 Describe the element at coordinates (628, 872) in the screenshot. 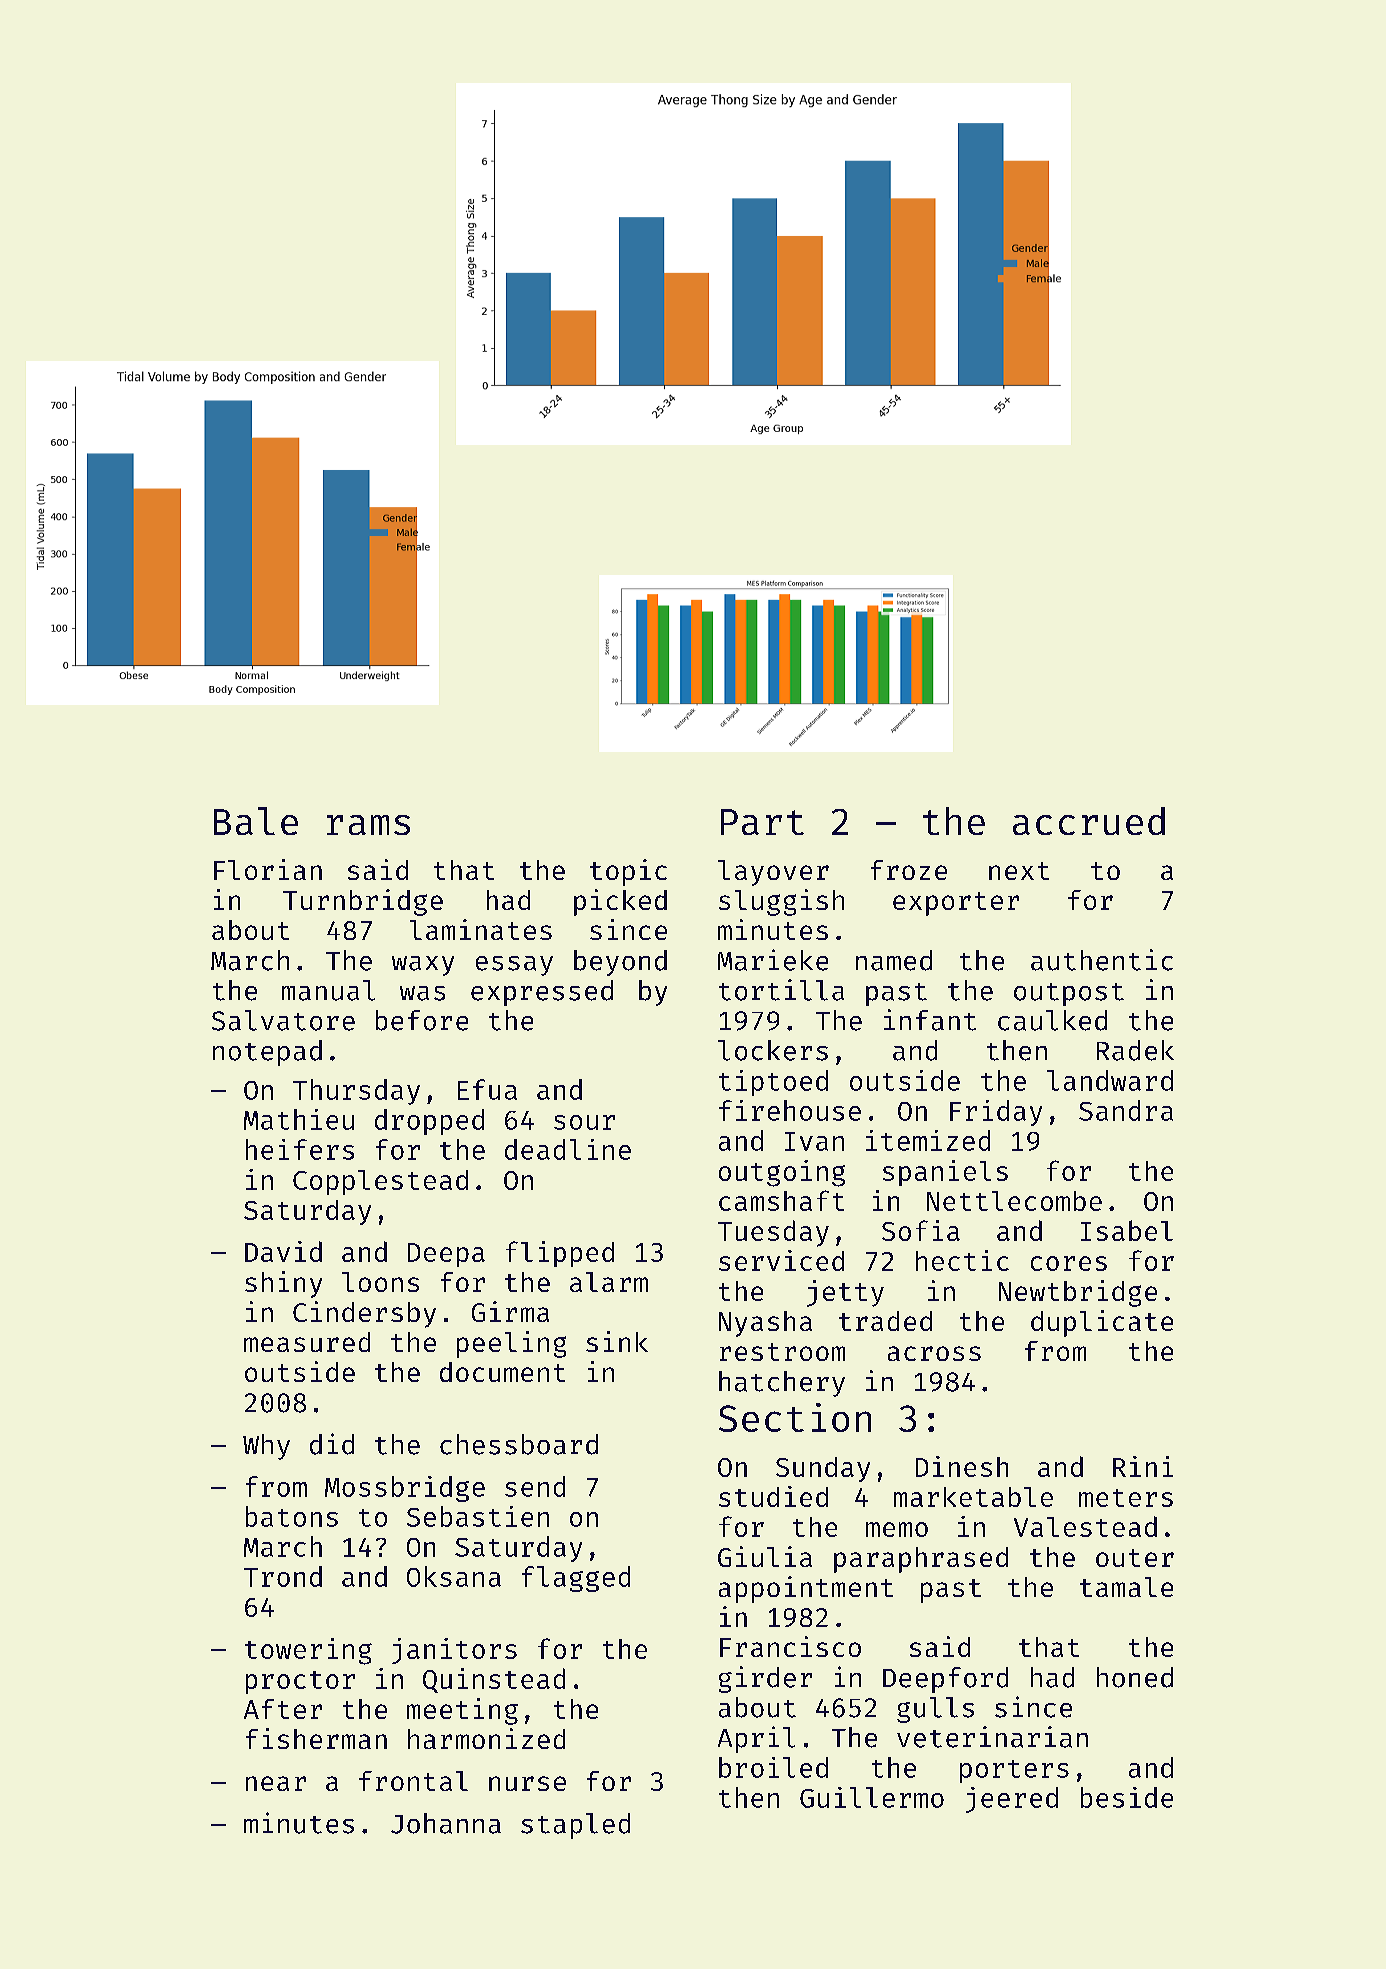

I see `topic` at that location.
